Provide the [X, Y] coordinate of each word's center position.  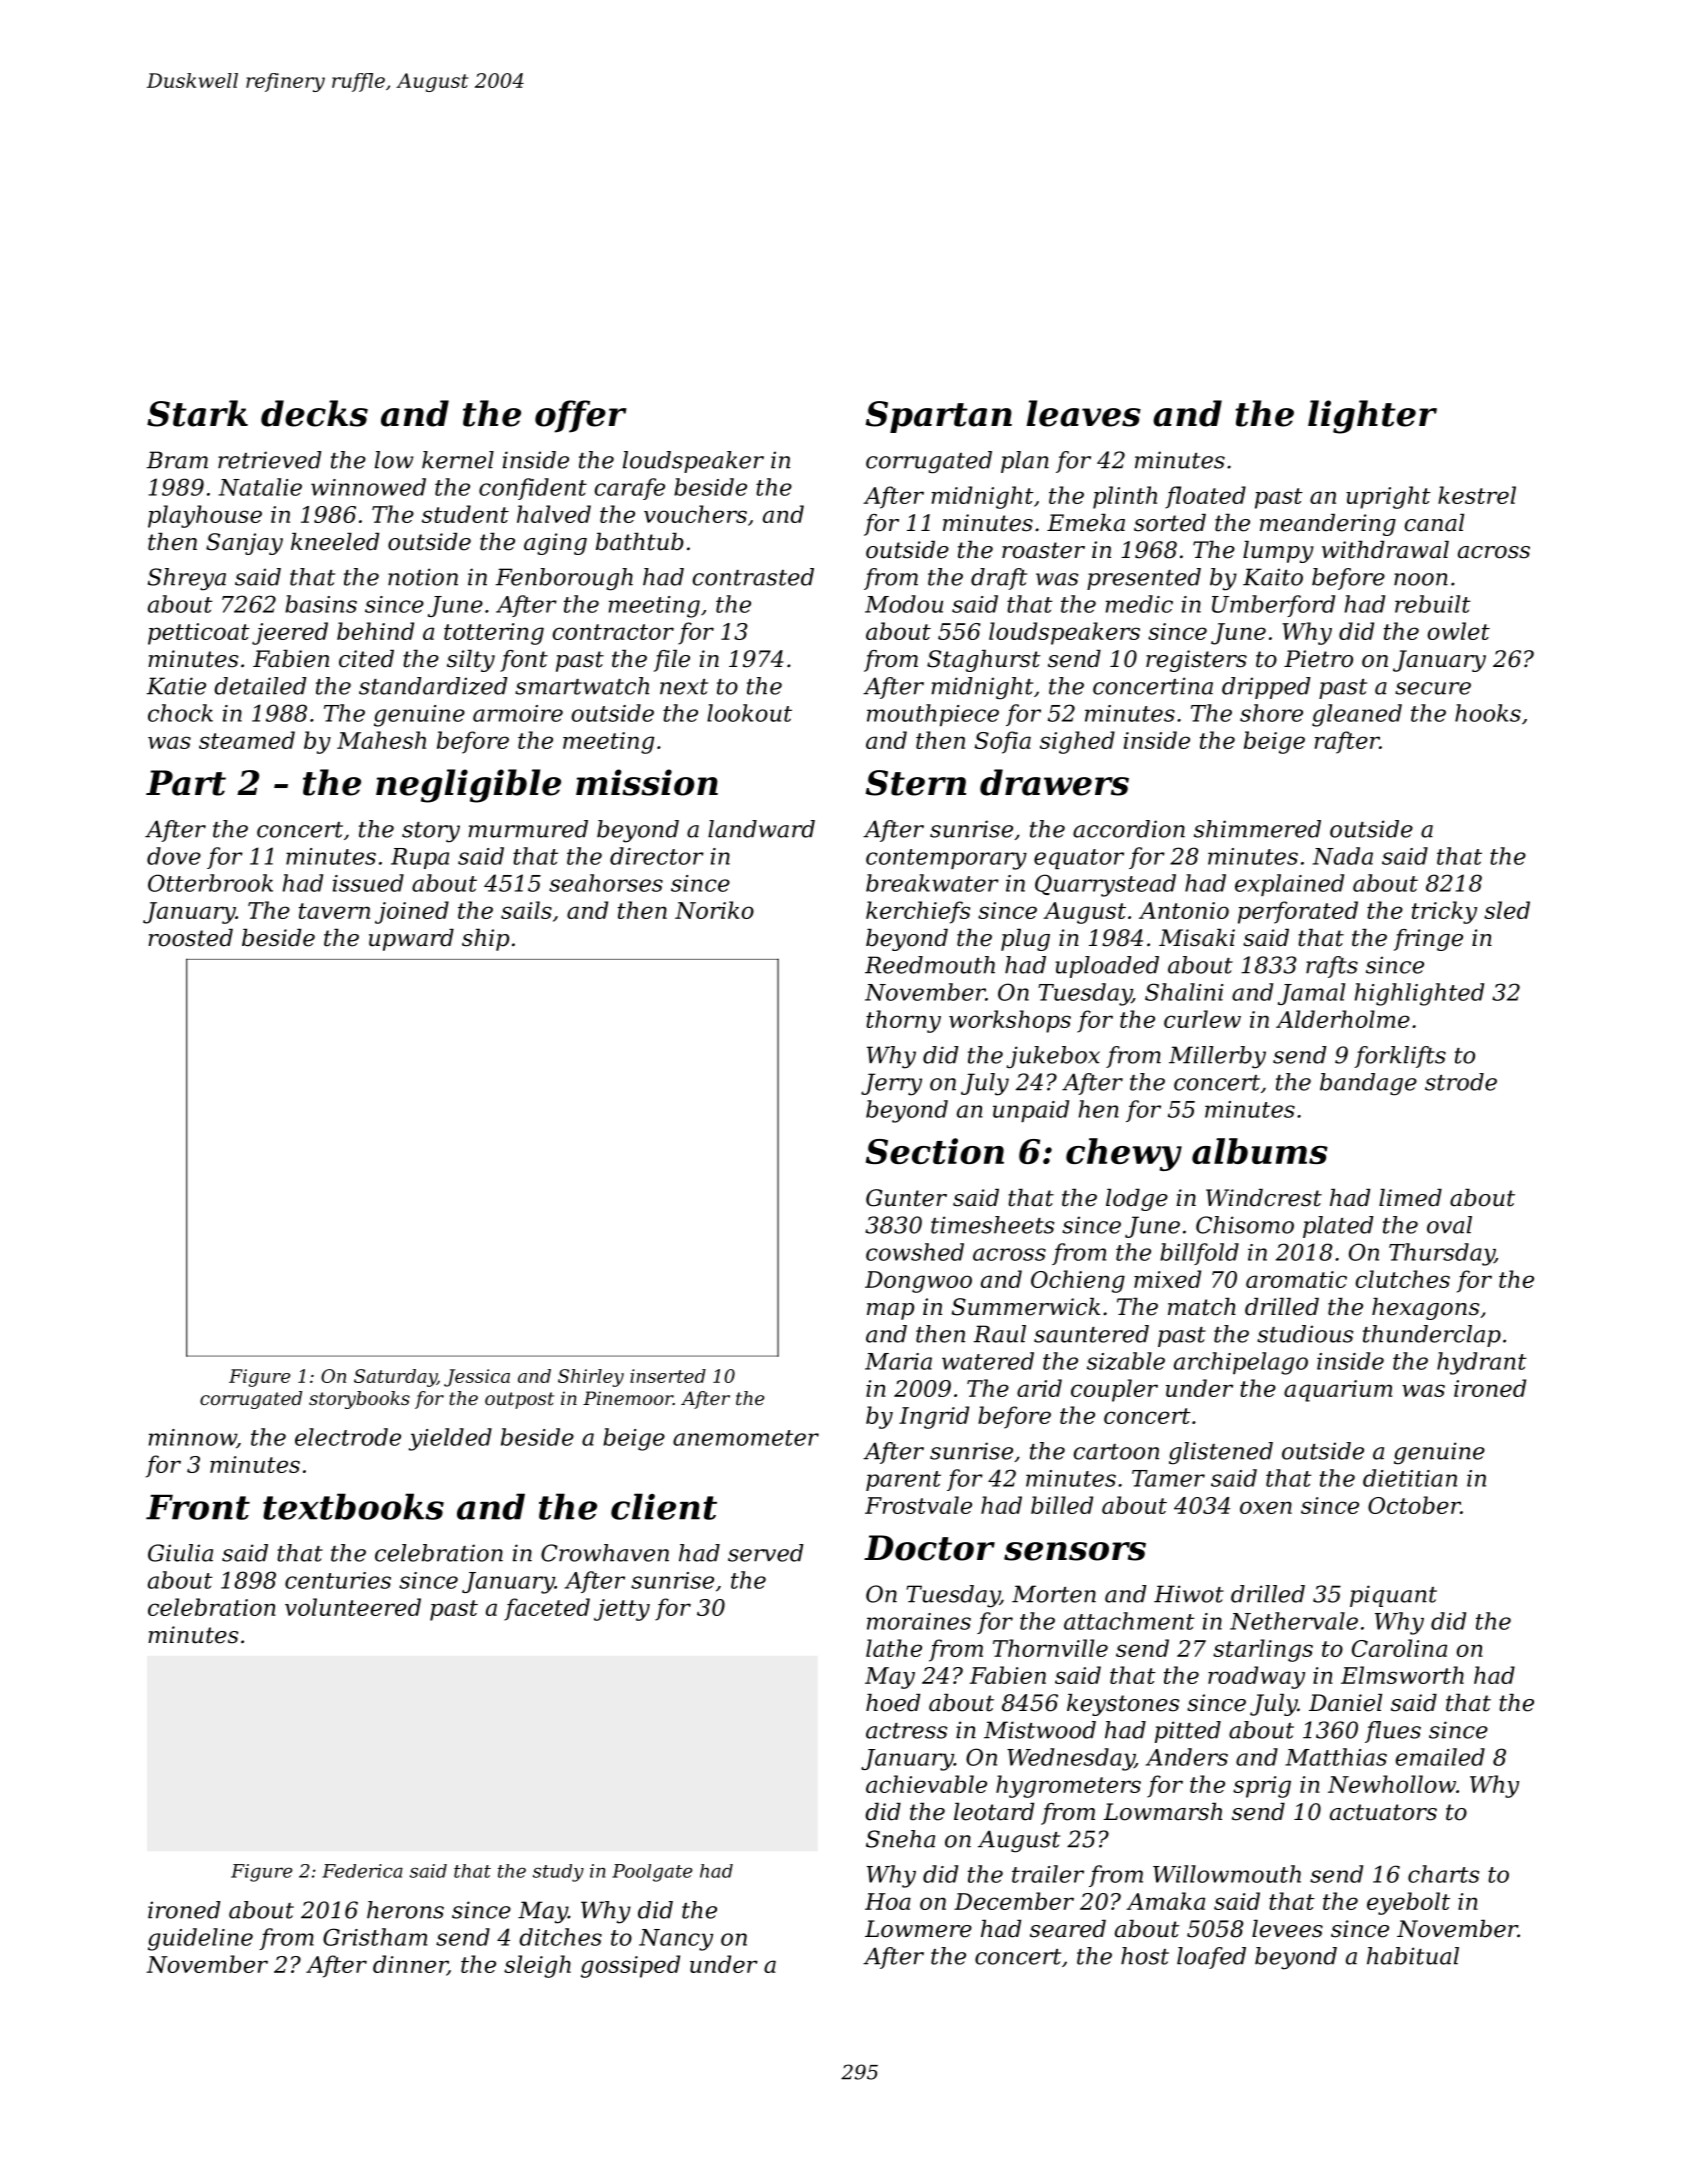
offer [581, 416]
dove [174, 856]
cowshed [915, 1252]
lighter [1372, 417]
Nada [1343, 856]
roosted [190, 938]
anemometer [746, 1438]
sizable [1126, 1361]
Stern [916, 783]
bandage [1368, 1084]
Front [198, 1507]
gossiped [630, 1966]
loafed [1211, 1958]
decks [314, 413]
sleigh [537, 1966]
